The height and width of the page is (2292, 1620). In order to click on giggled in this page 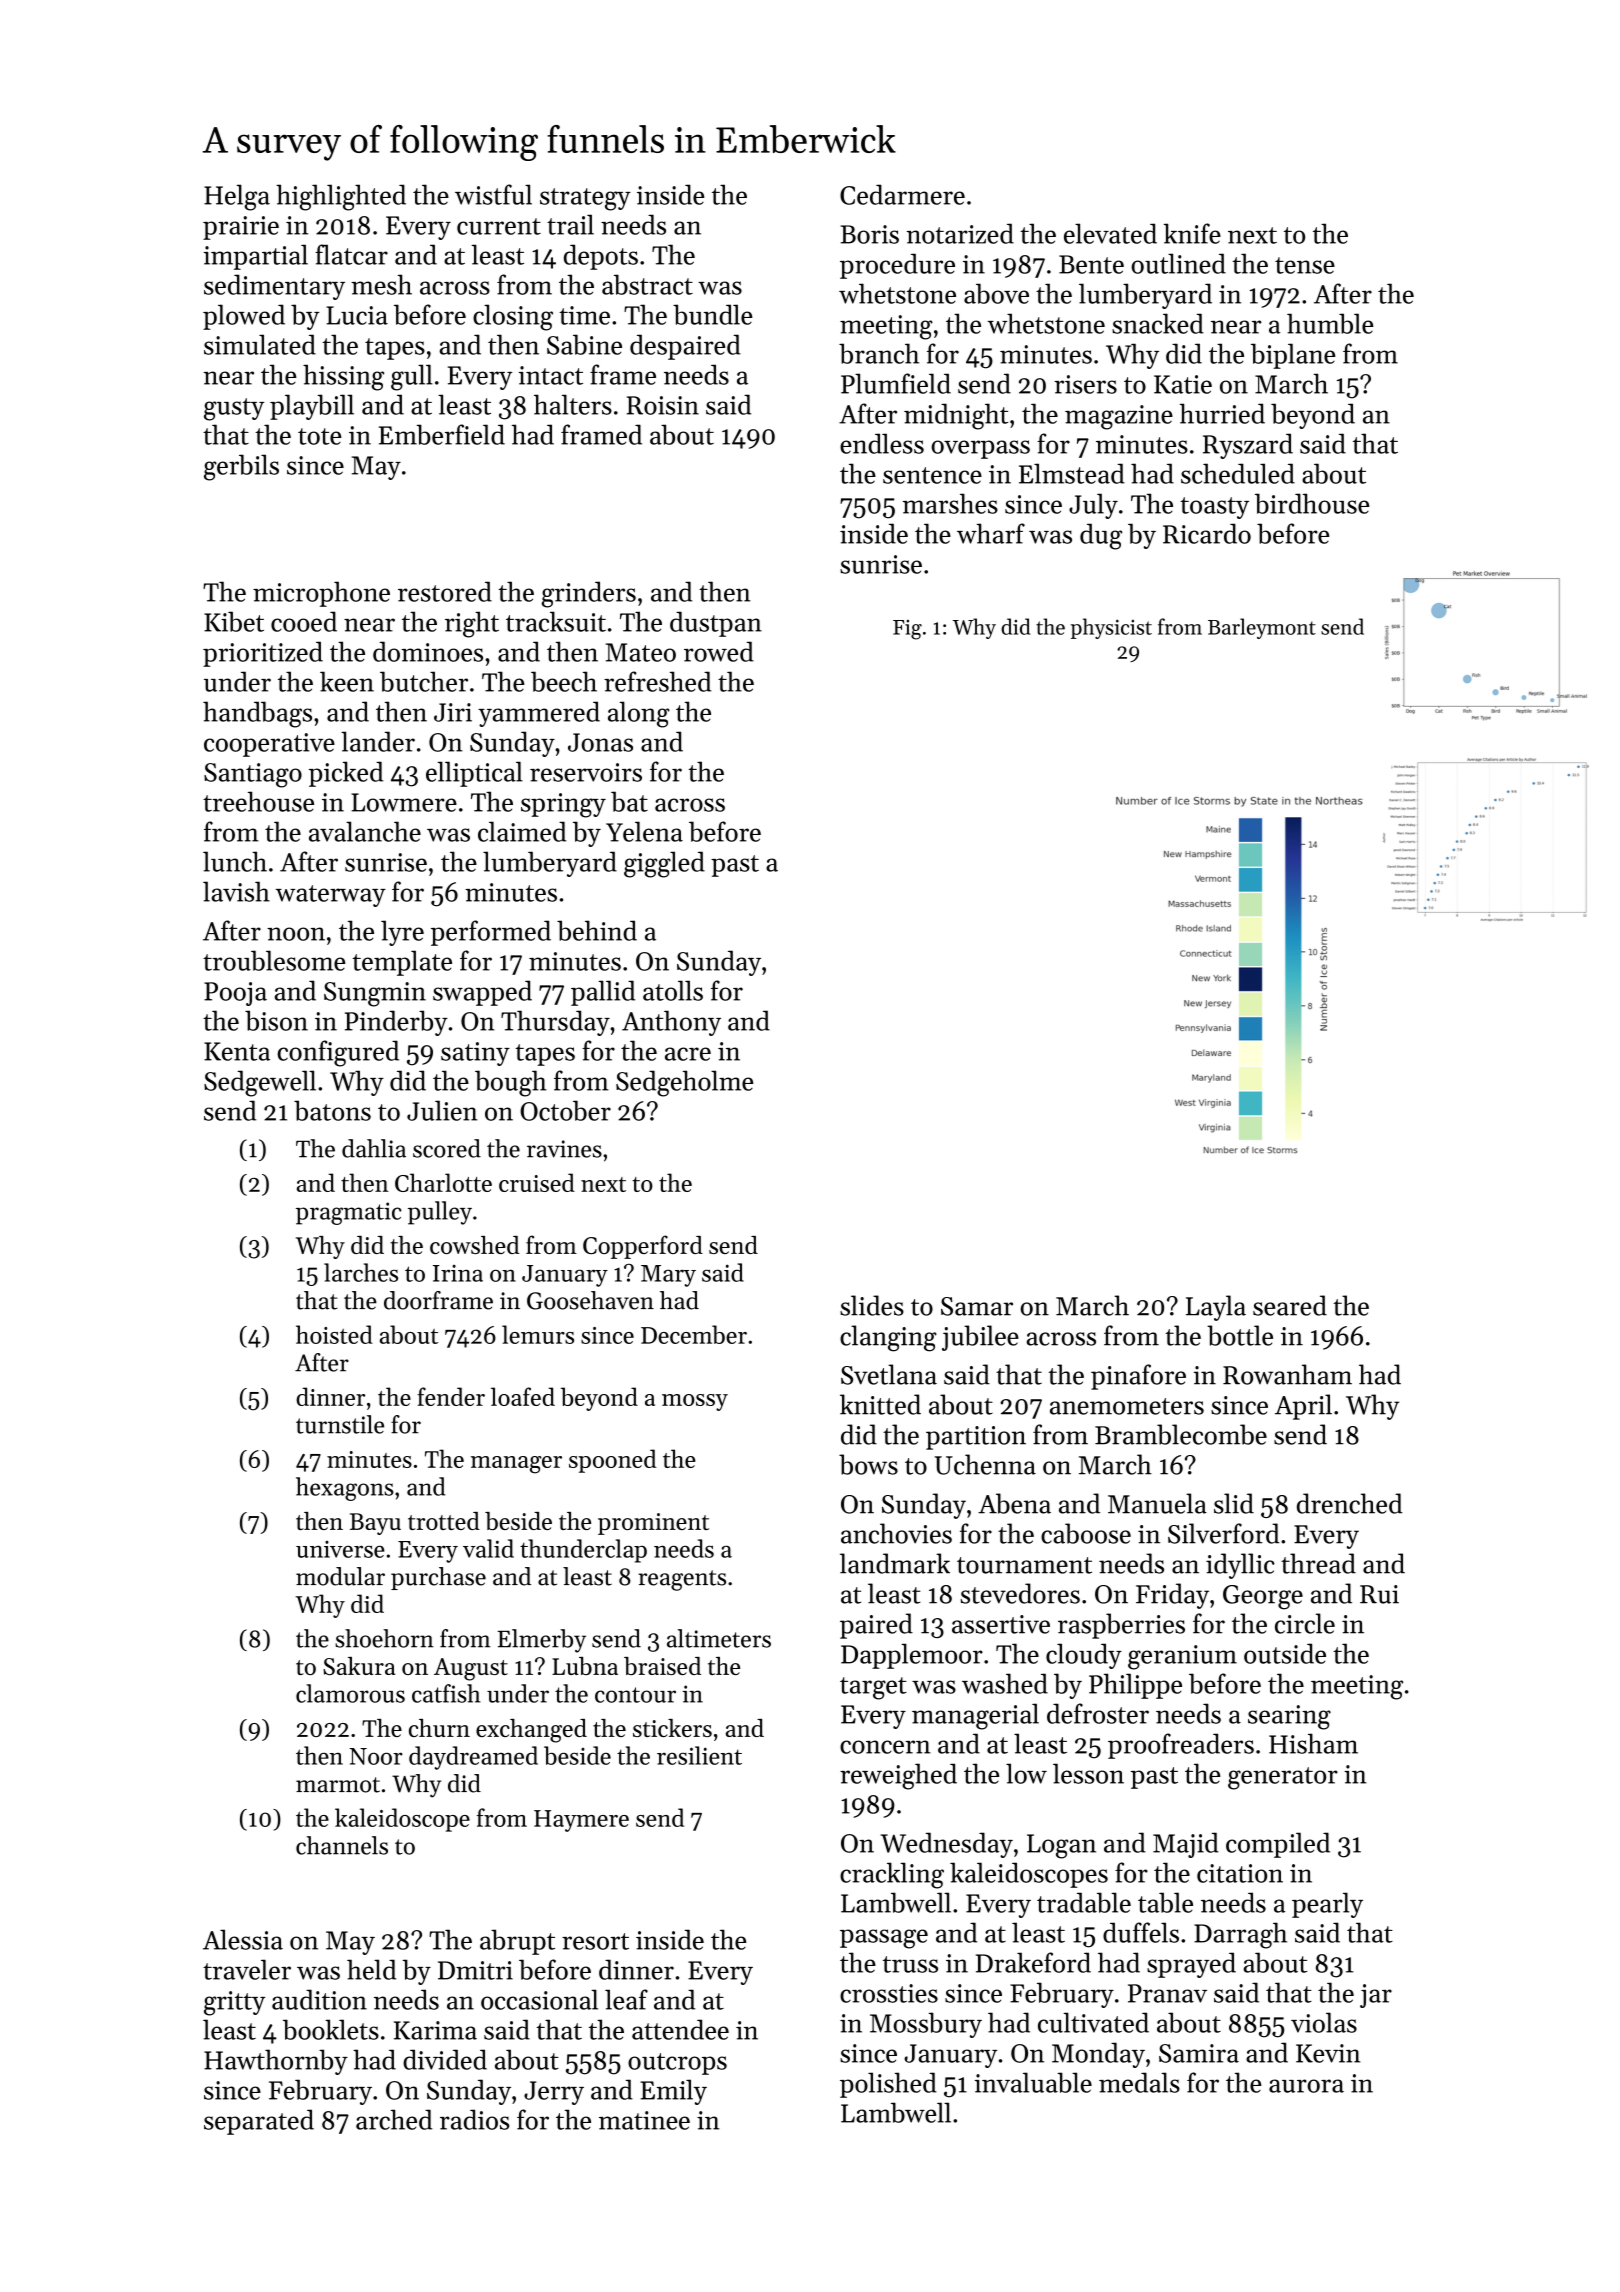, I will do `click(664, 864)`.
